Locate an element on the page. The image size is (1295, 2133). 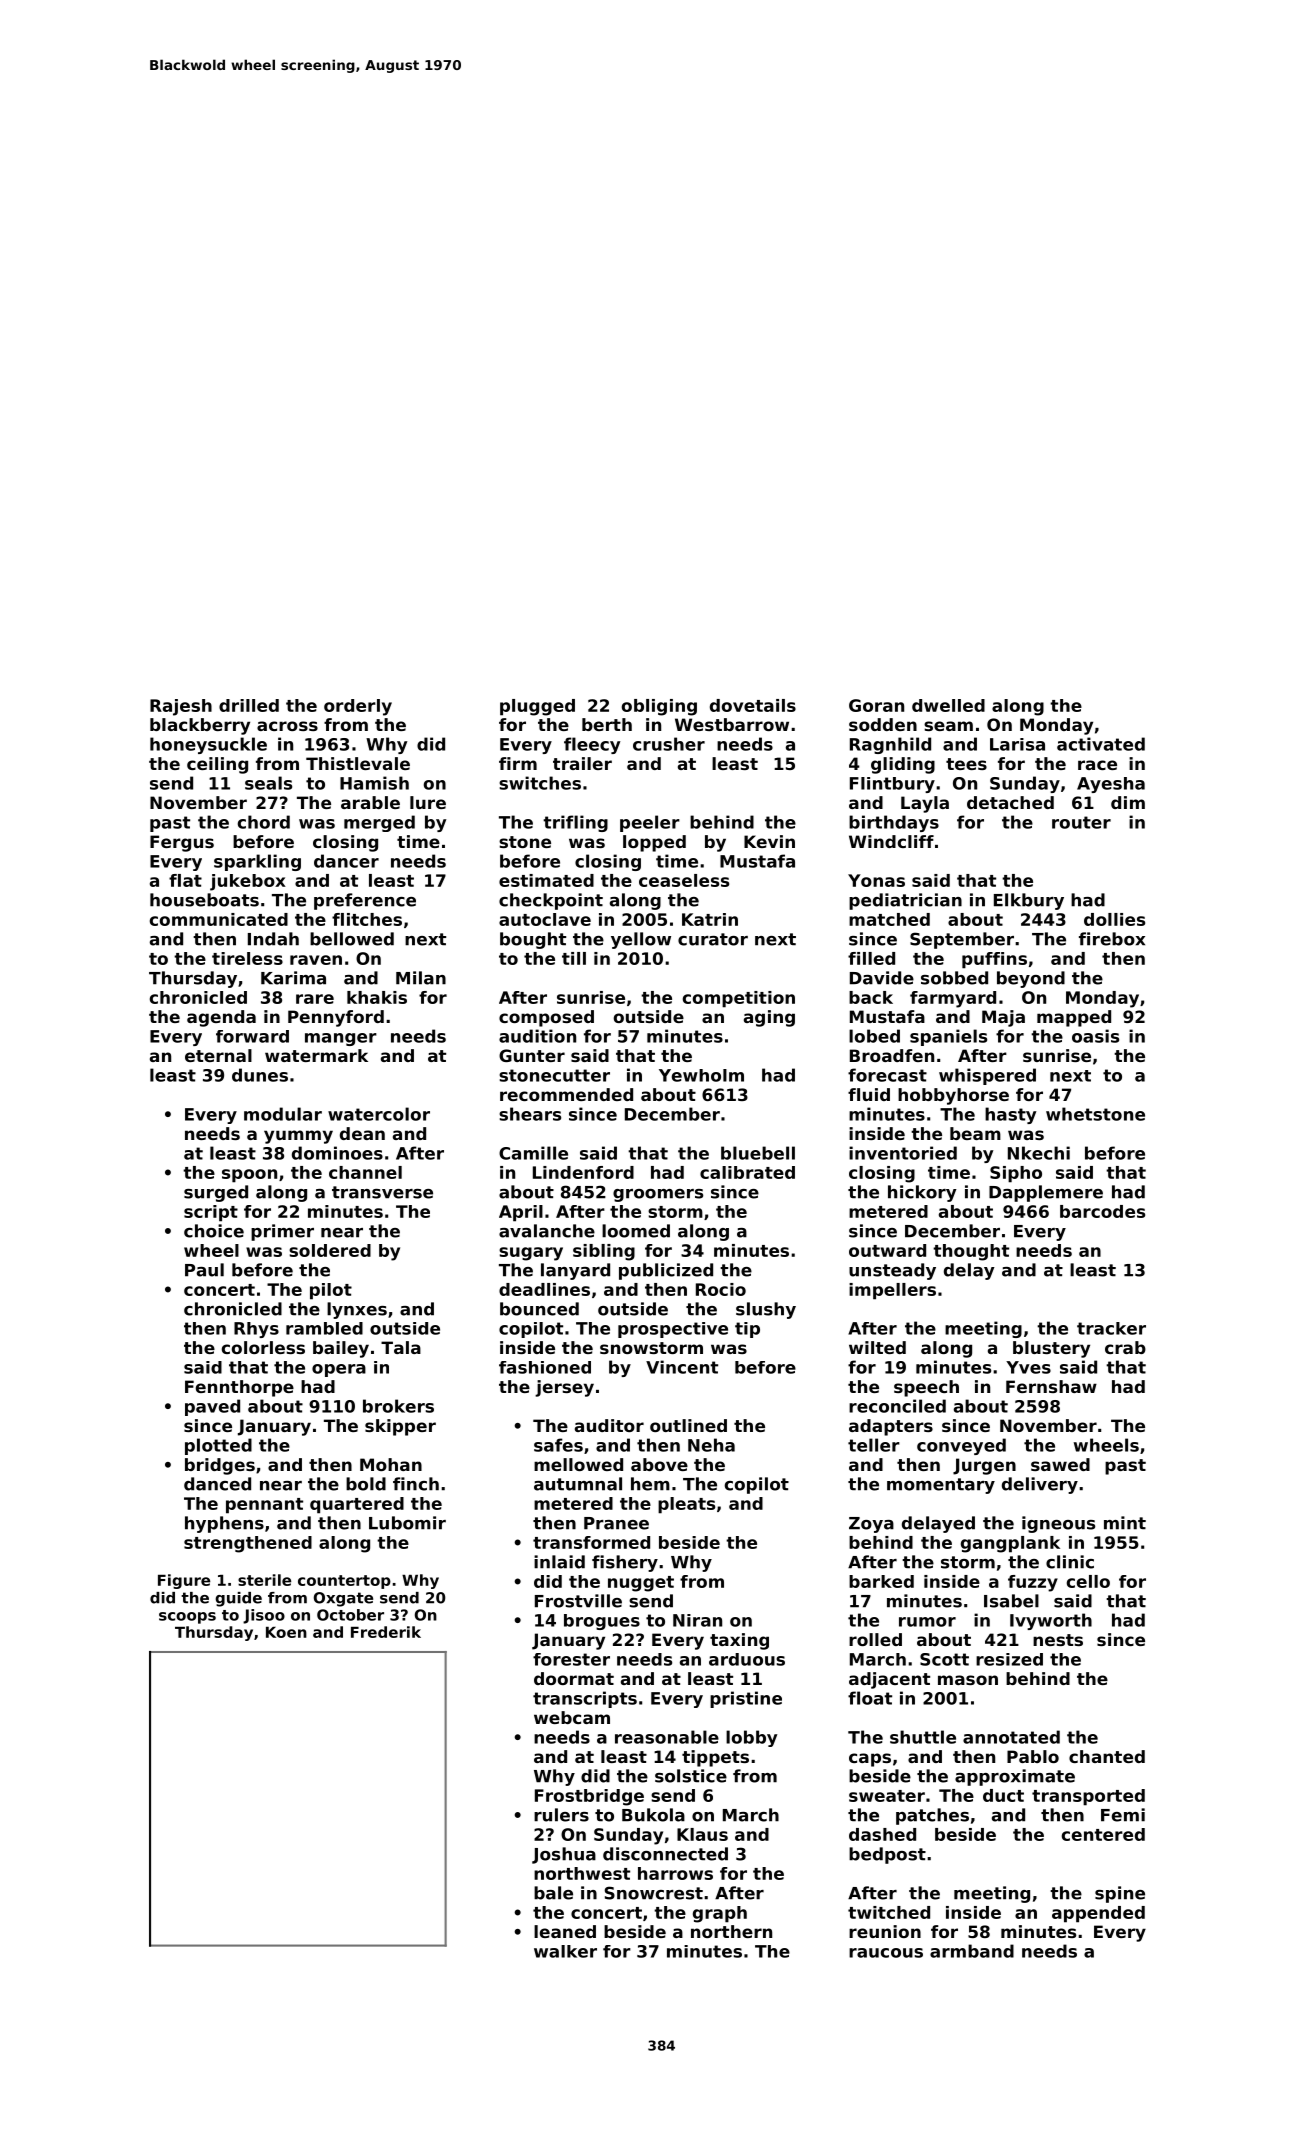
obliging is located at coordinates (659, 707).
